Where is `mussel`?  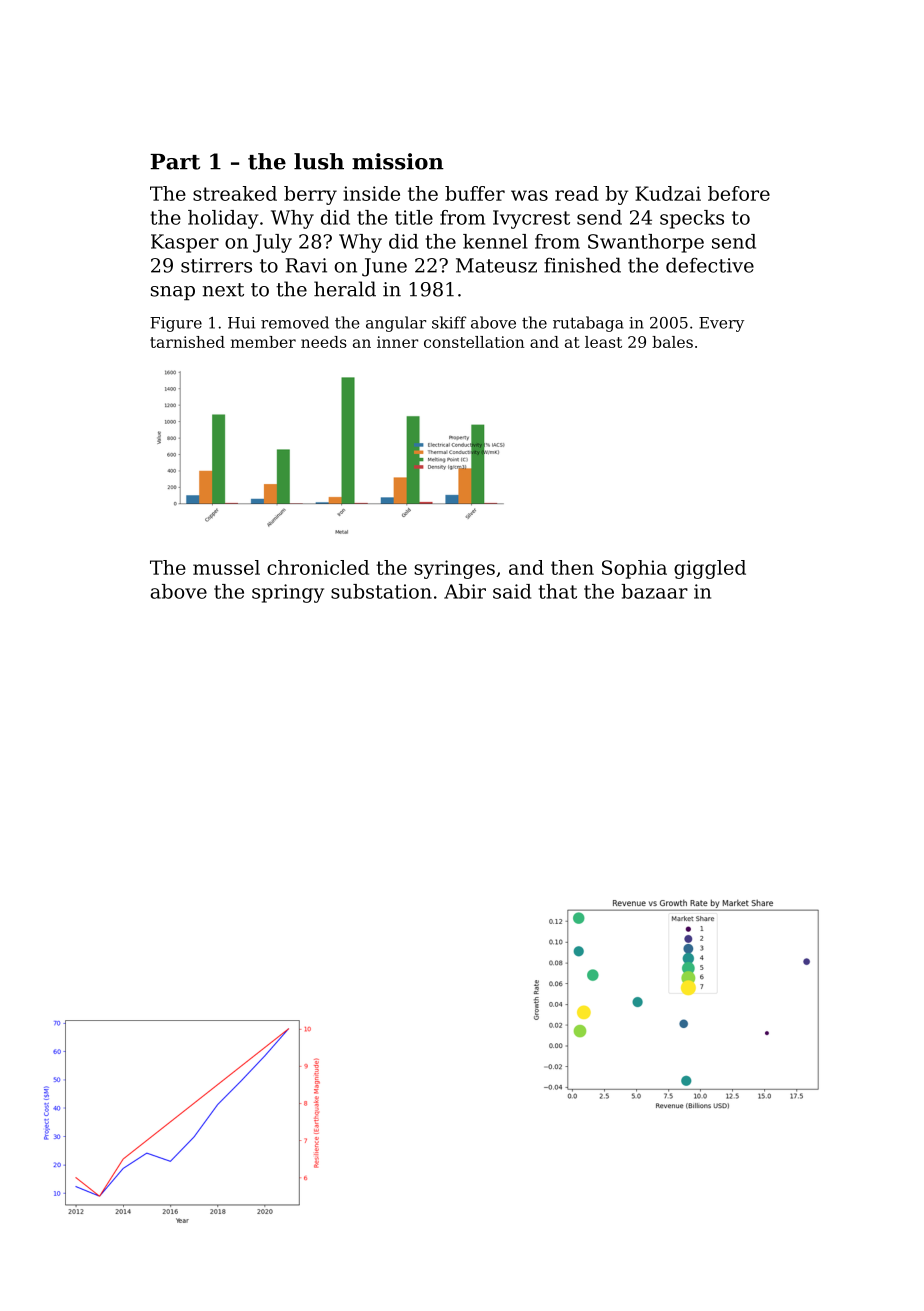
mussel is located at coordinates (226, 567).
